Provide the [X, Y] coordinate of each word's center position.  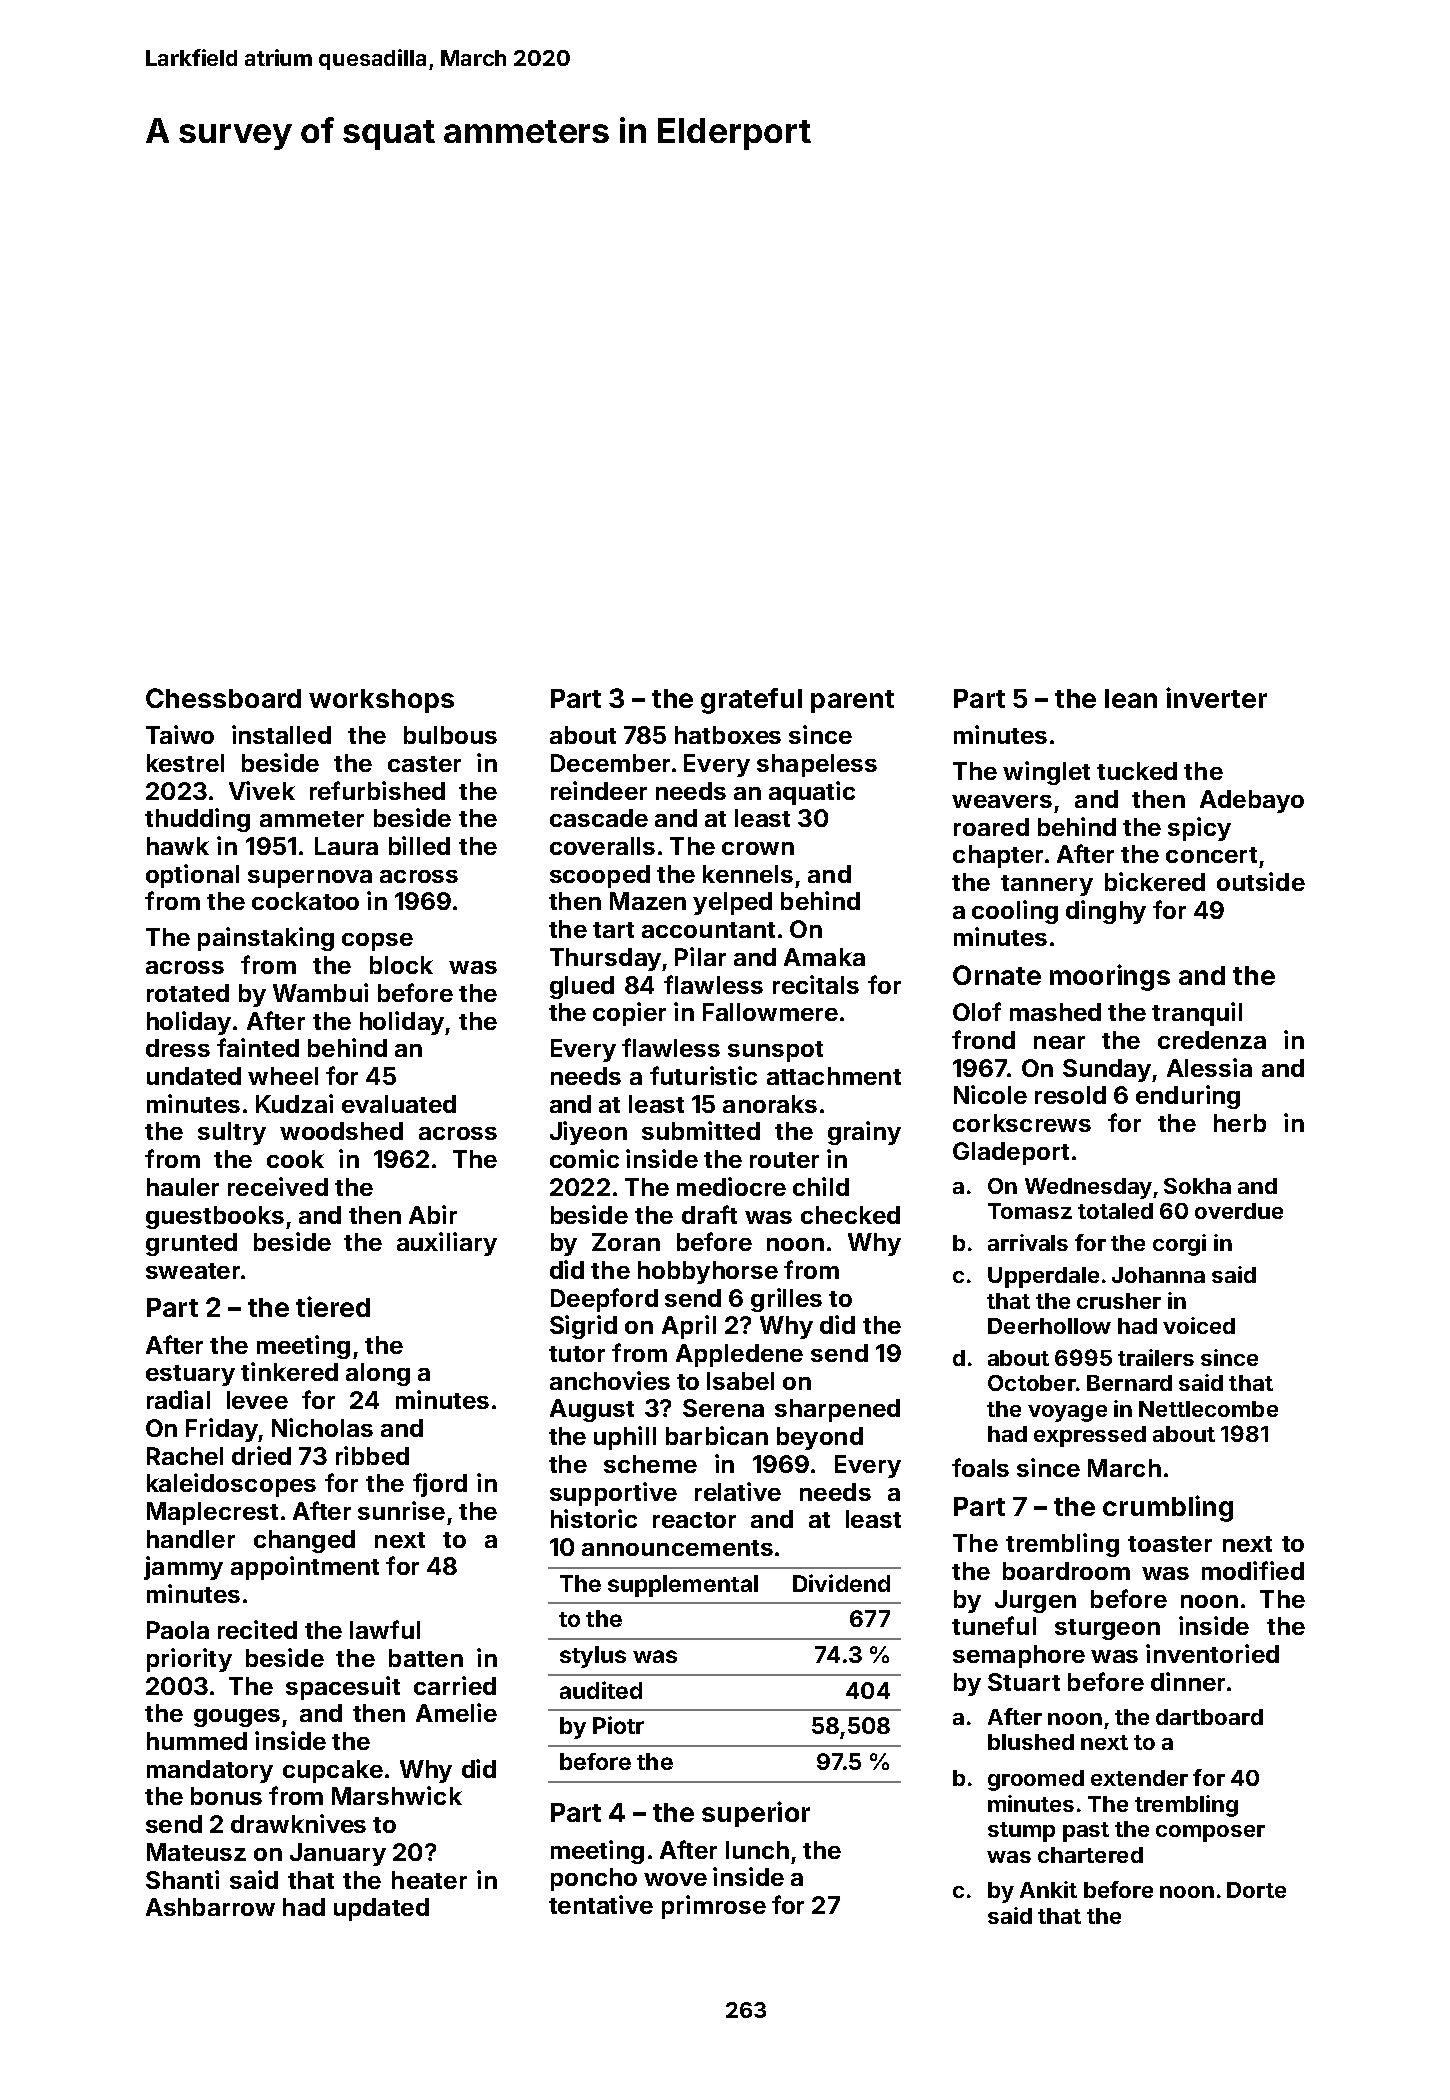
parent [852, 701]
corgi [1179, 1245]
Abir [433, 1214]
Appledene [739, 1355]
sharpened [837, 1410]
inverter [1216, 697]
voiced [1199, 1325]
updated [381, 1909]
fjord [440, 1485]
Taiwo [180, 734]
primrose [714, 1907]
